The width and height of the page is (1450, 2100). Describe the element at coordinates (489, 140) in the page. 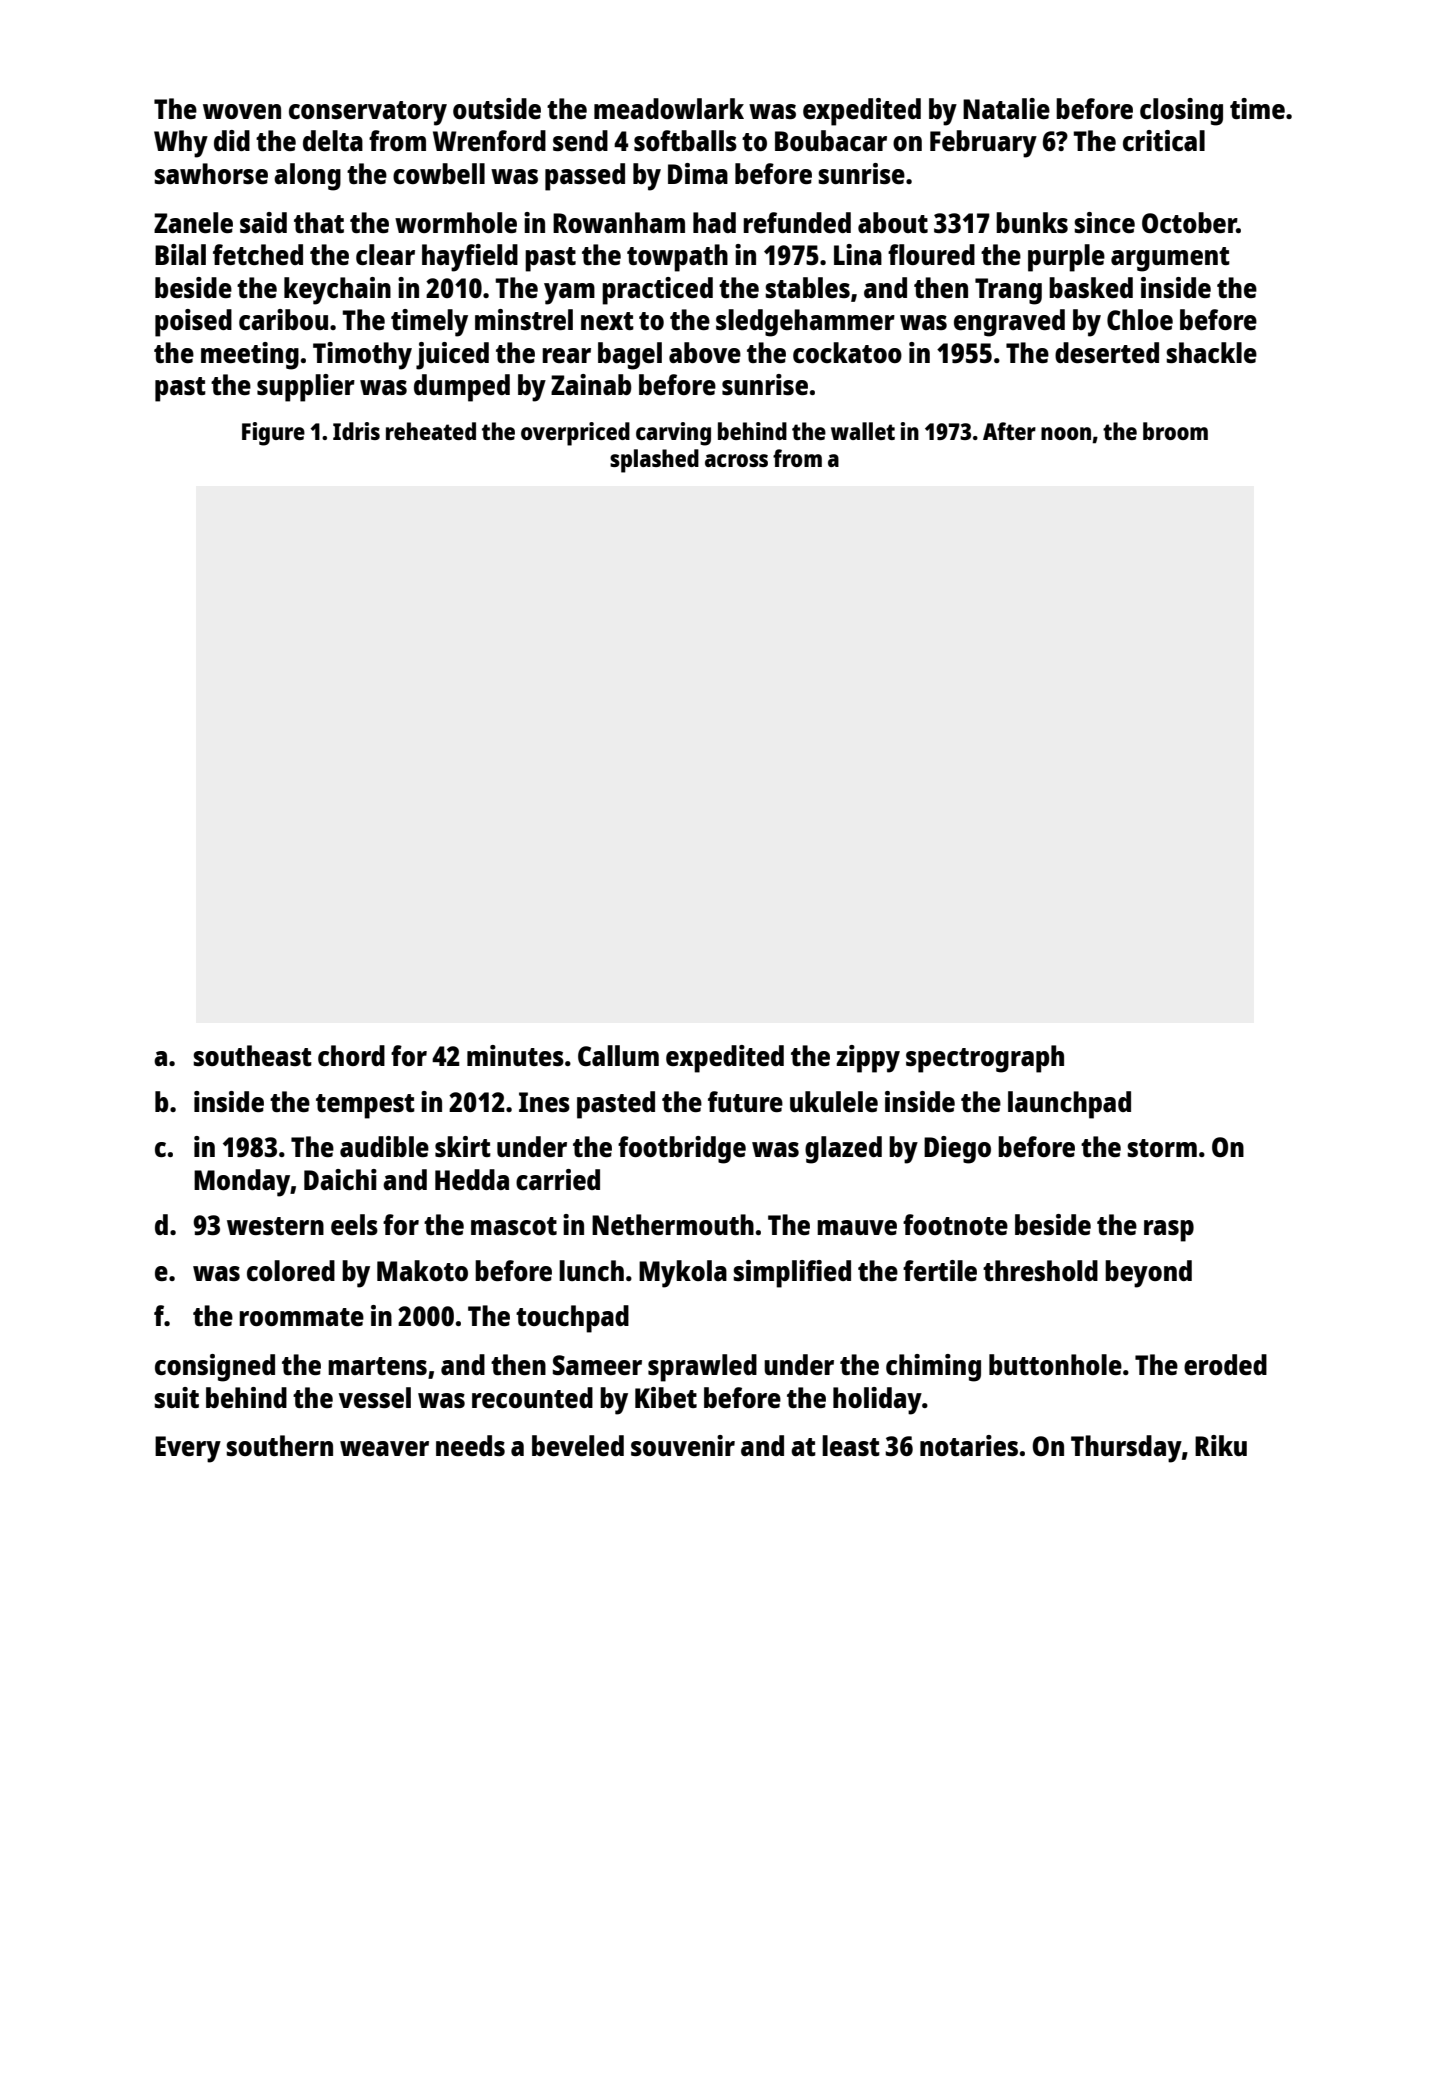

I see `Wrenford` at that location.
